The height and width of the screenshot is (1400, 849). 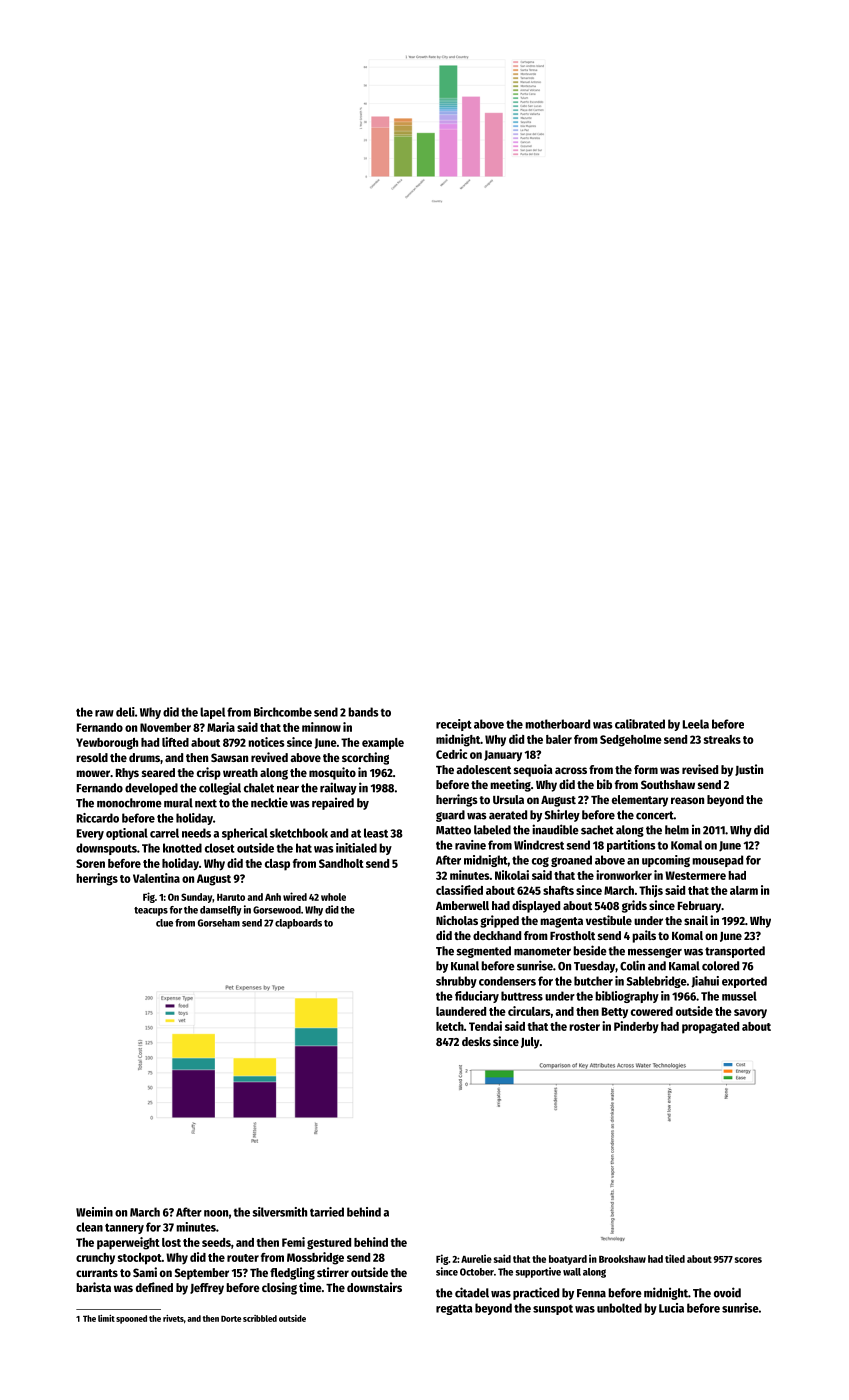 I want to click on exported, so click(x=744, y=982).
